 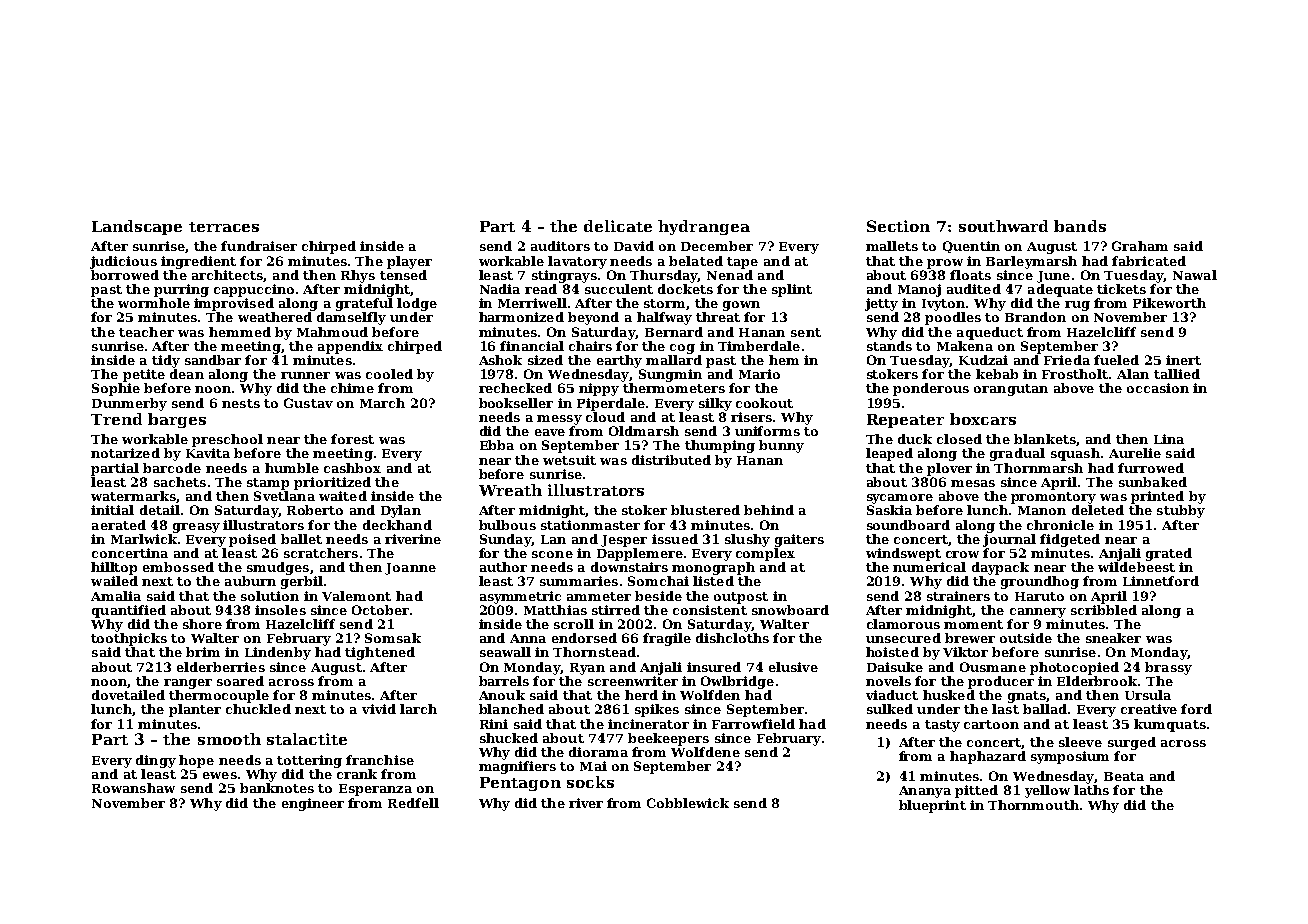 I want to click on splint, so click(x=792, y=290).
